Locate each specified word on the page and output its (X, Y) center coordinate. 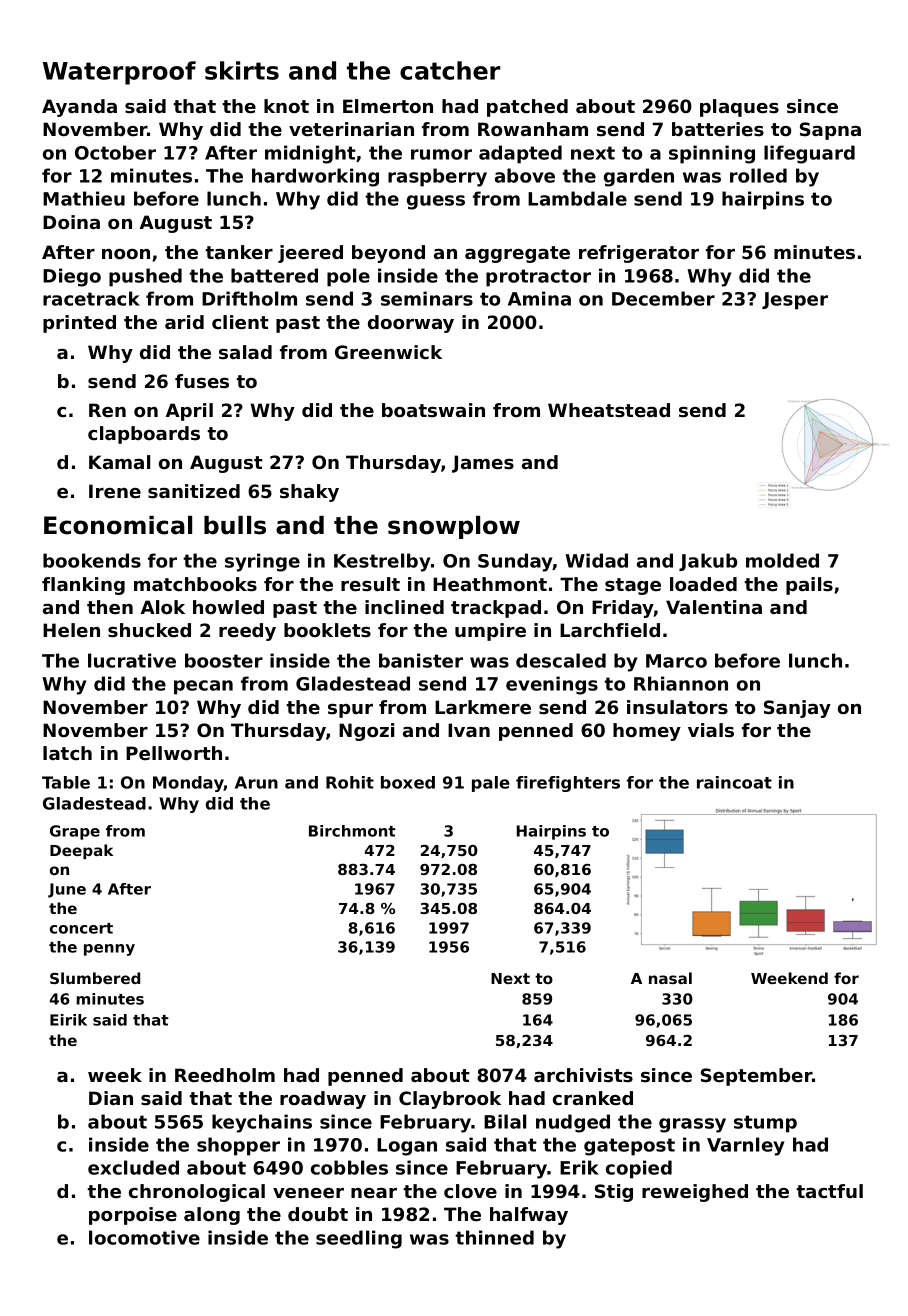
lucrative (132, 660)
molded (782, 560)
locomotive (144, 1237)
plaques (739, 108)
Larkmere (483, 707)
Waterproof (119, 73)
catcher (450, 70)
